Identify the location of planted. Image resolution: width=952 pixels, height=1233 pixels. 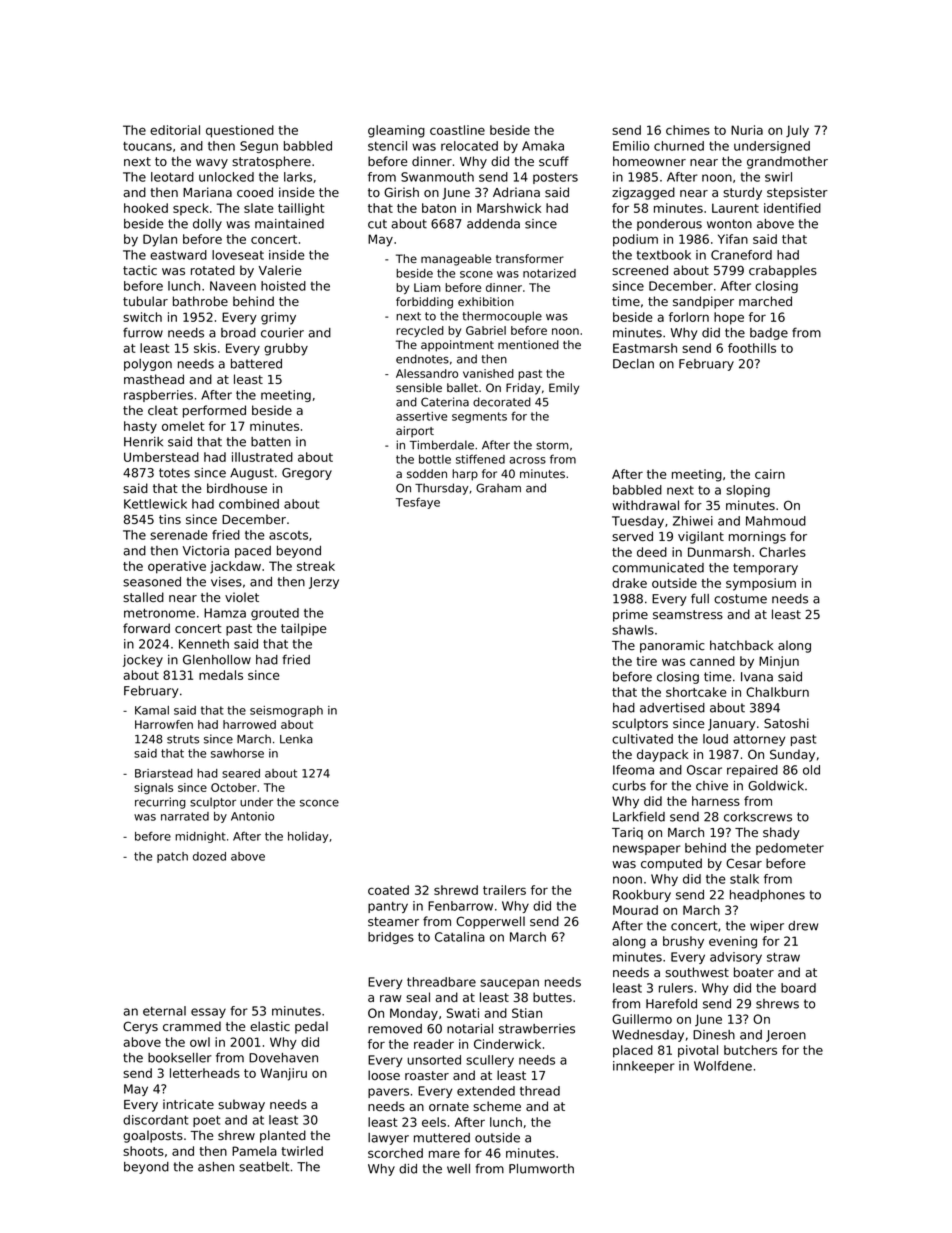
(283, 1136).
